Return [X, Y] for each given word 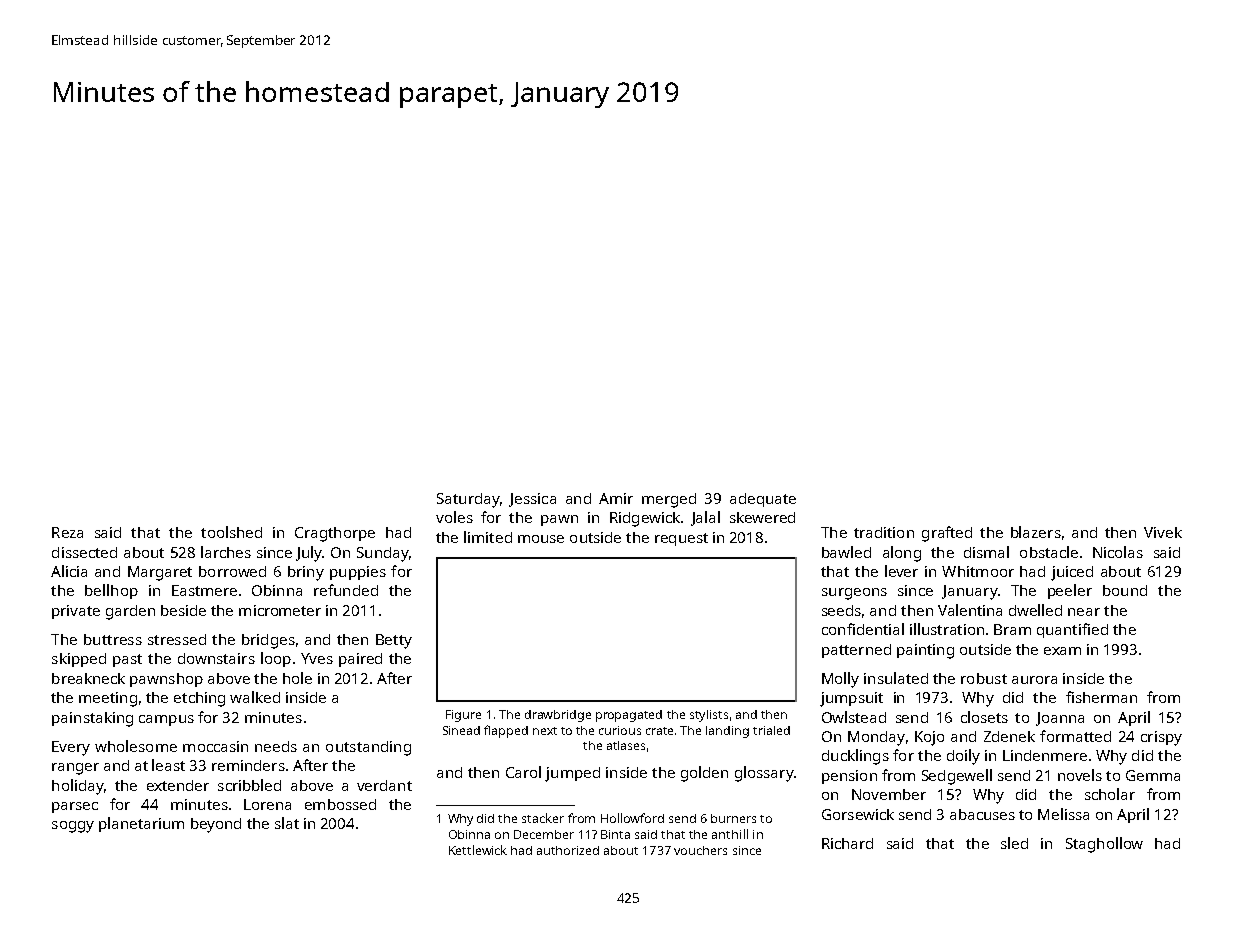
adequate [763, 500]
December [544, 834]
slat [287, 823]
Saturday [468, 500]
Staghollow [1104, 845]
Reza [67, 532]
